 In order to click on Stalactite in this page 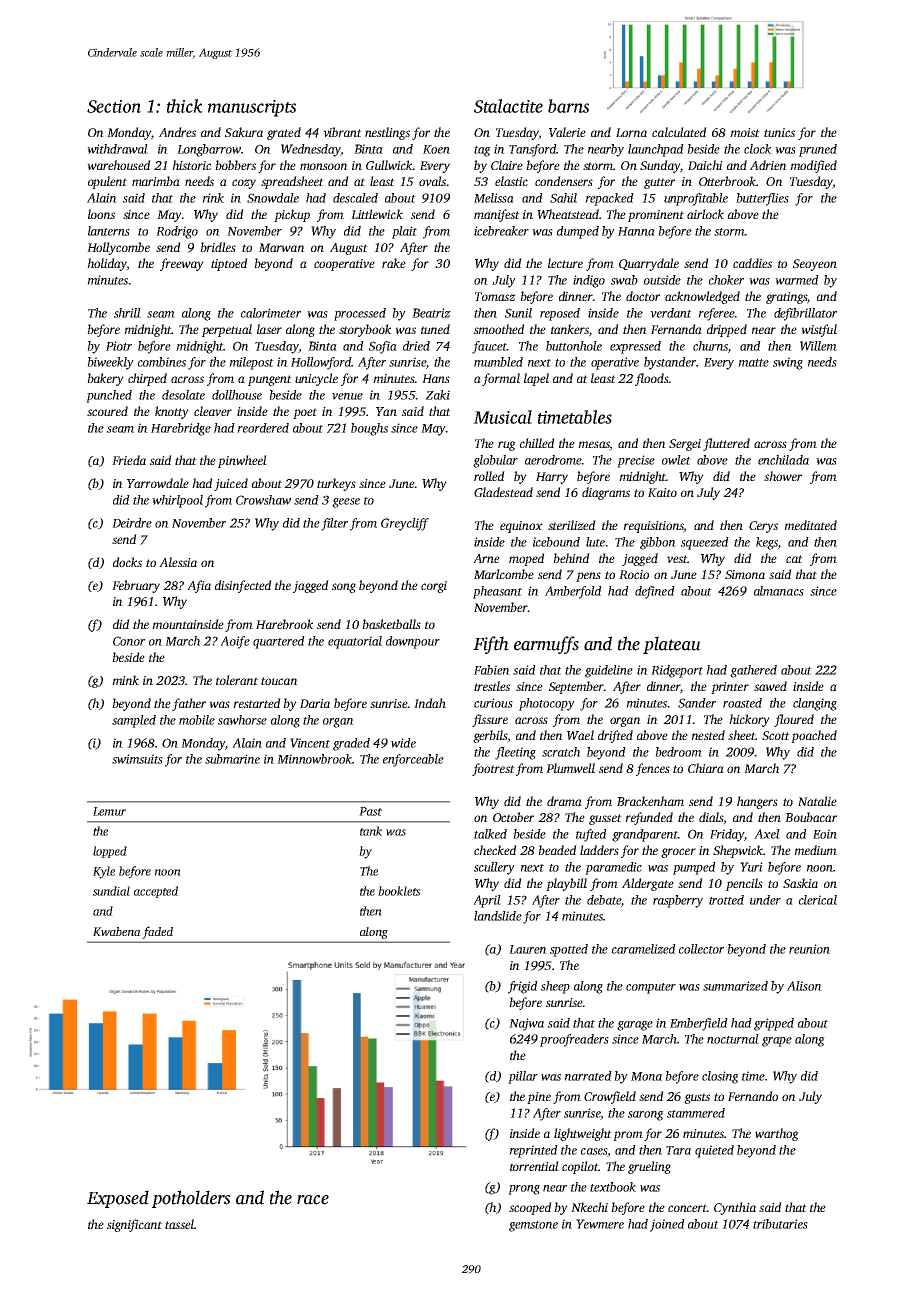, I will do `click(508, 106)`.
